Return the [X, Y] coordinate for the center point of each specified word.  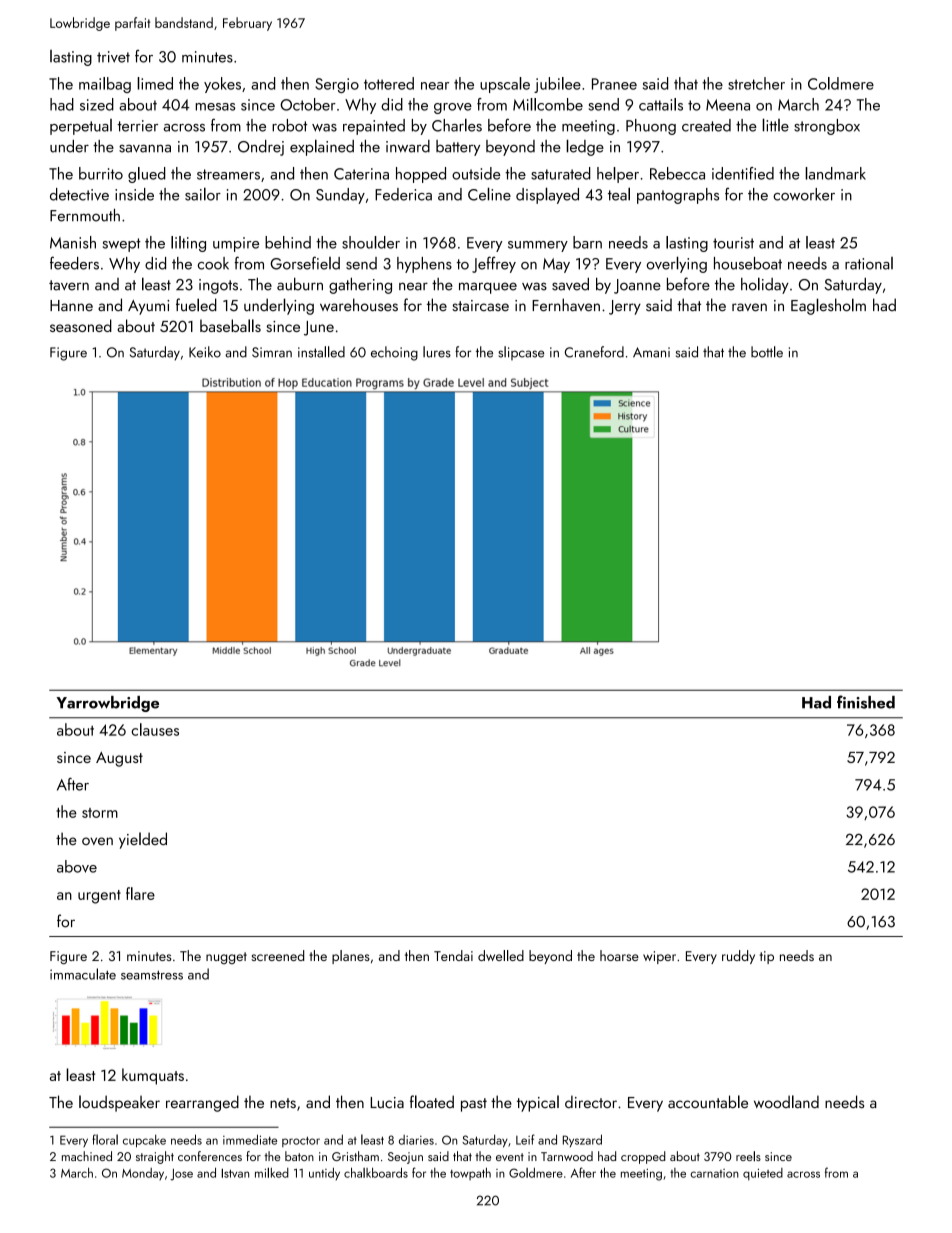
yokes [222, 85]
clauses [155, 729]
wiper [659, 957]
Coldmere [841, 83]
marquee [488, 288]
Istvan [235, 1173]
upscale [505, 85]
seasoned [81, 325]
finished [866, 702]
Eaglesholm [828, 306]
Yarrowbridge [107, 704]
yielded [143, 840]
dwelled [501, 955]
